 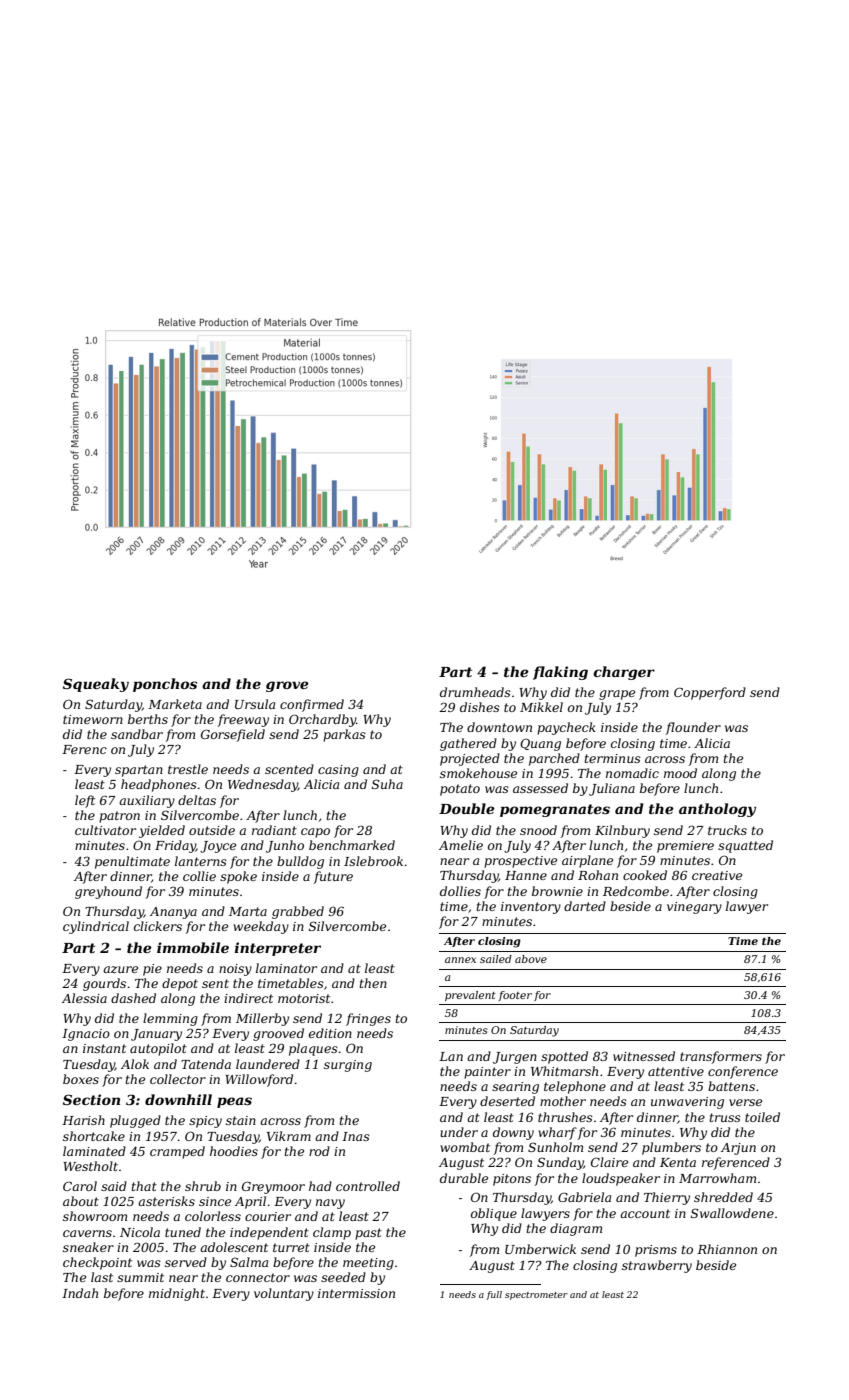 I want to click on sandbar, so click(x=137, y=734).
